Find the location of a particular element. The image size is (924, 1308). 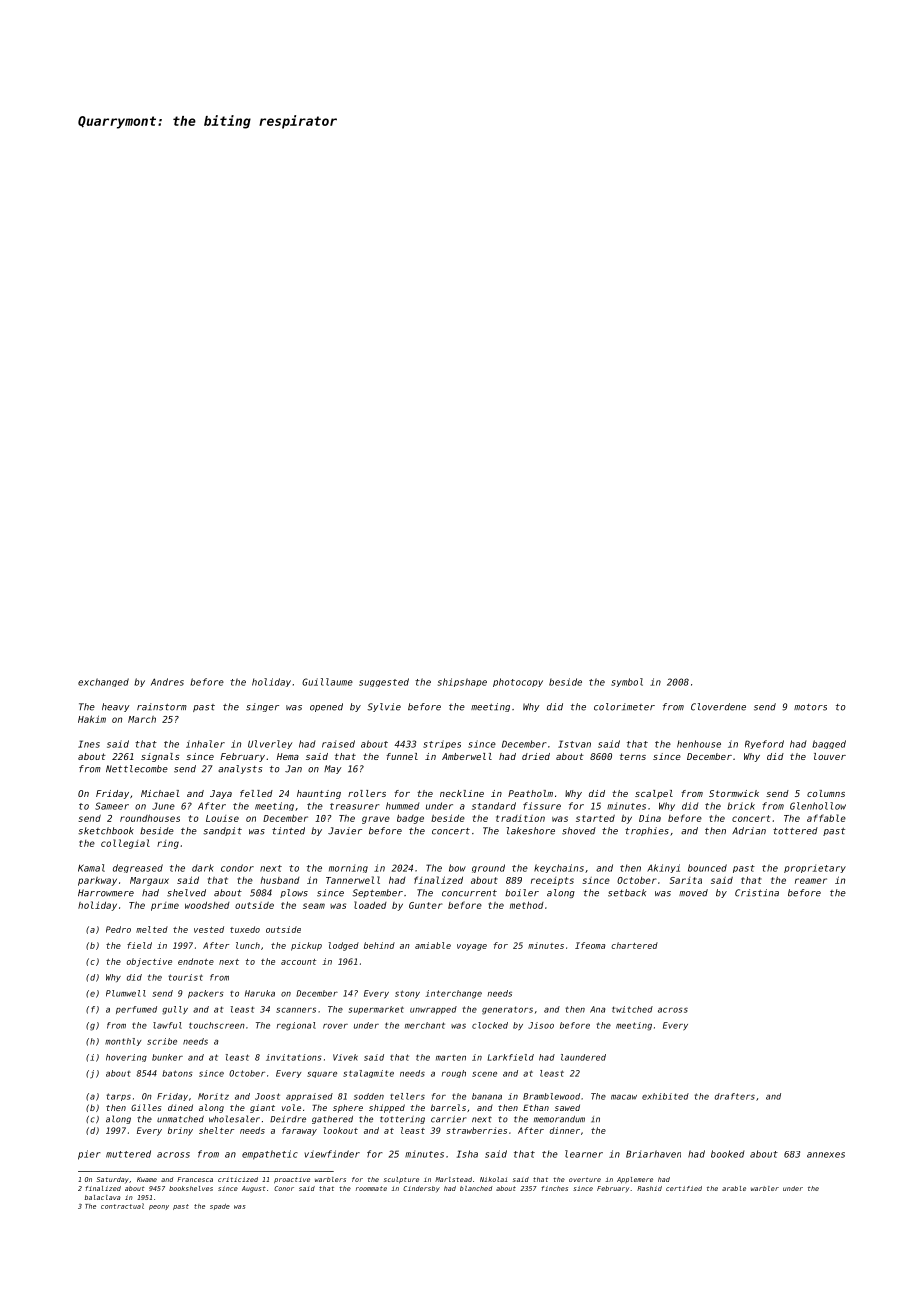

bookshelves is located at coordinates (191, 1188).
